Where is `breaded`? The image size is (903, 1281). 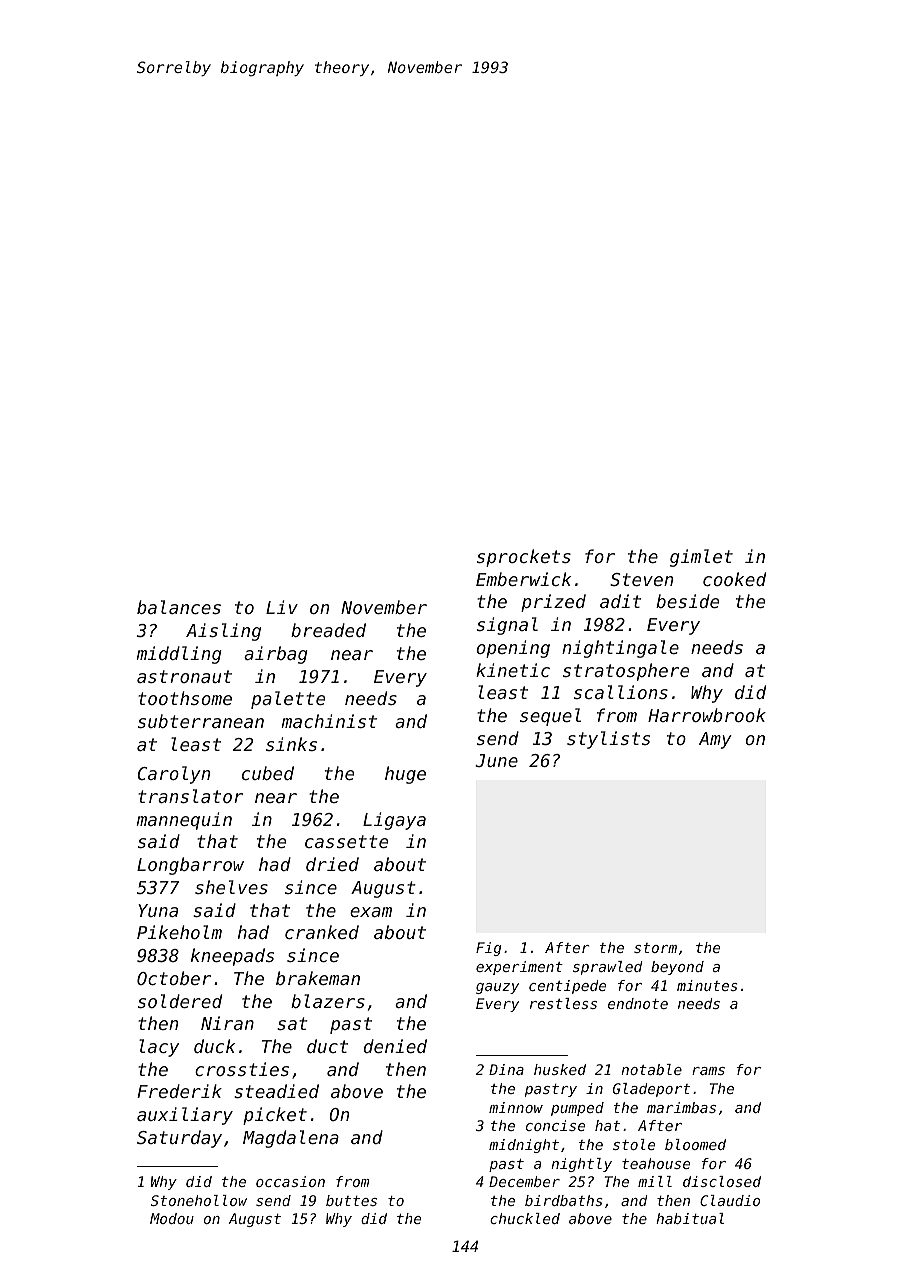
breaded is located at coordinates (328, 630).
